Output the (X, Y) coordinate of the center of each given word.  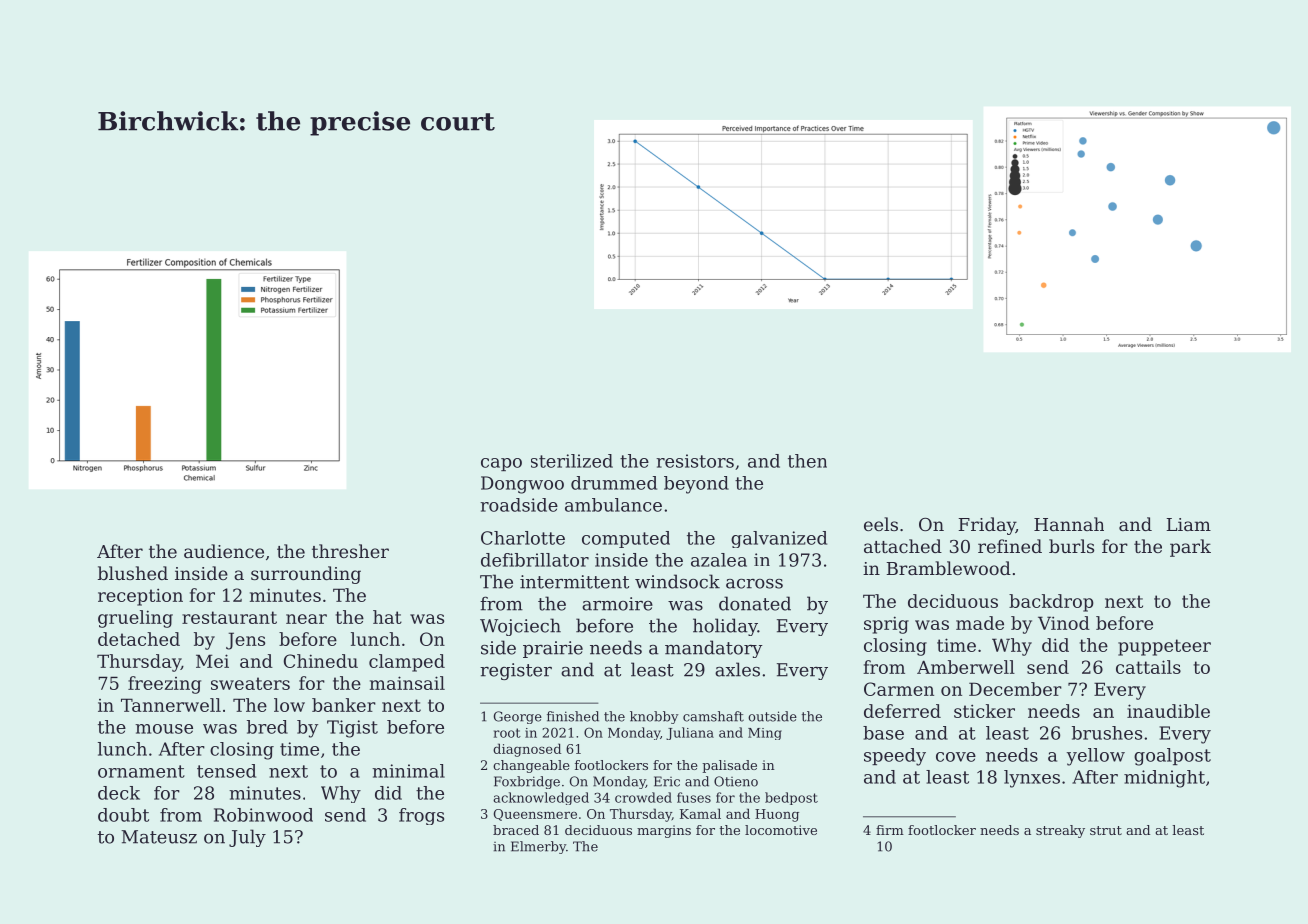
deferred (902, 711)
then (807, 461)
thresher (350, 551)
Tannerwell (171, 705)
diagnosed (527, 750)
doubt (123, 815)
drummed (614, 483)
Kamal (700, 813)
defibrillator (535, 560)
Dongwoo (522, 485)
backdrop (1051, 603)
